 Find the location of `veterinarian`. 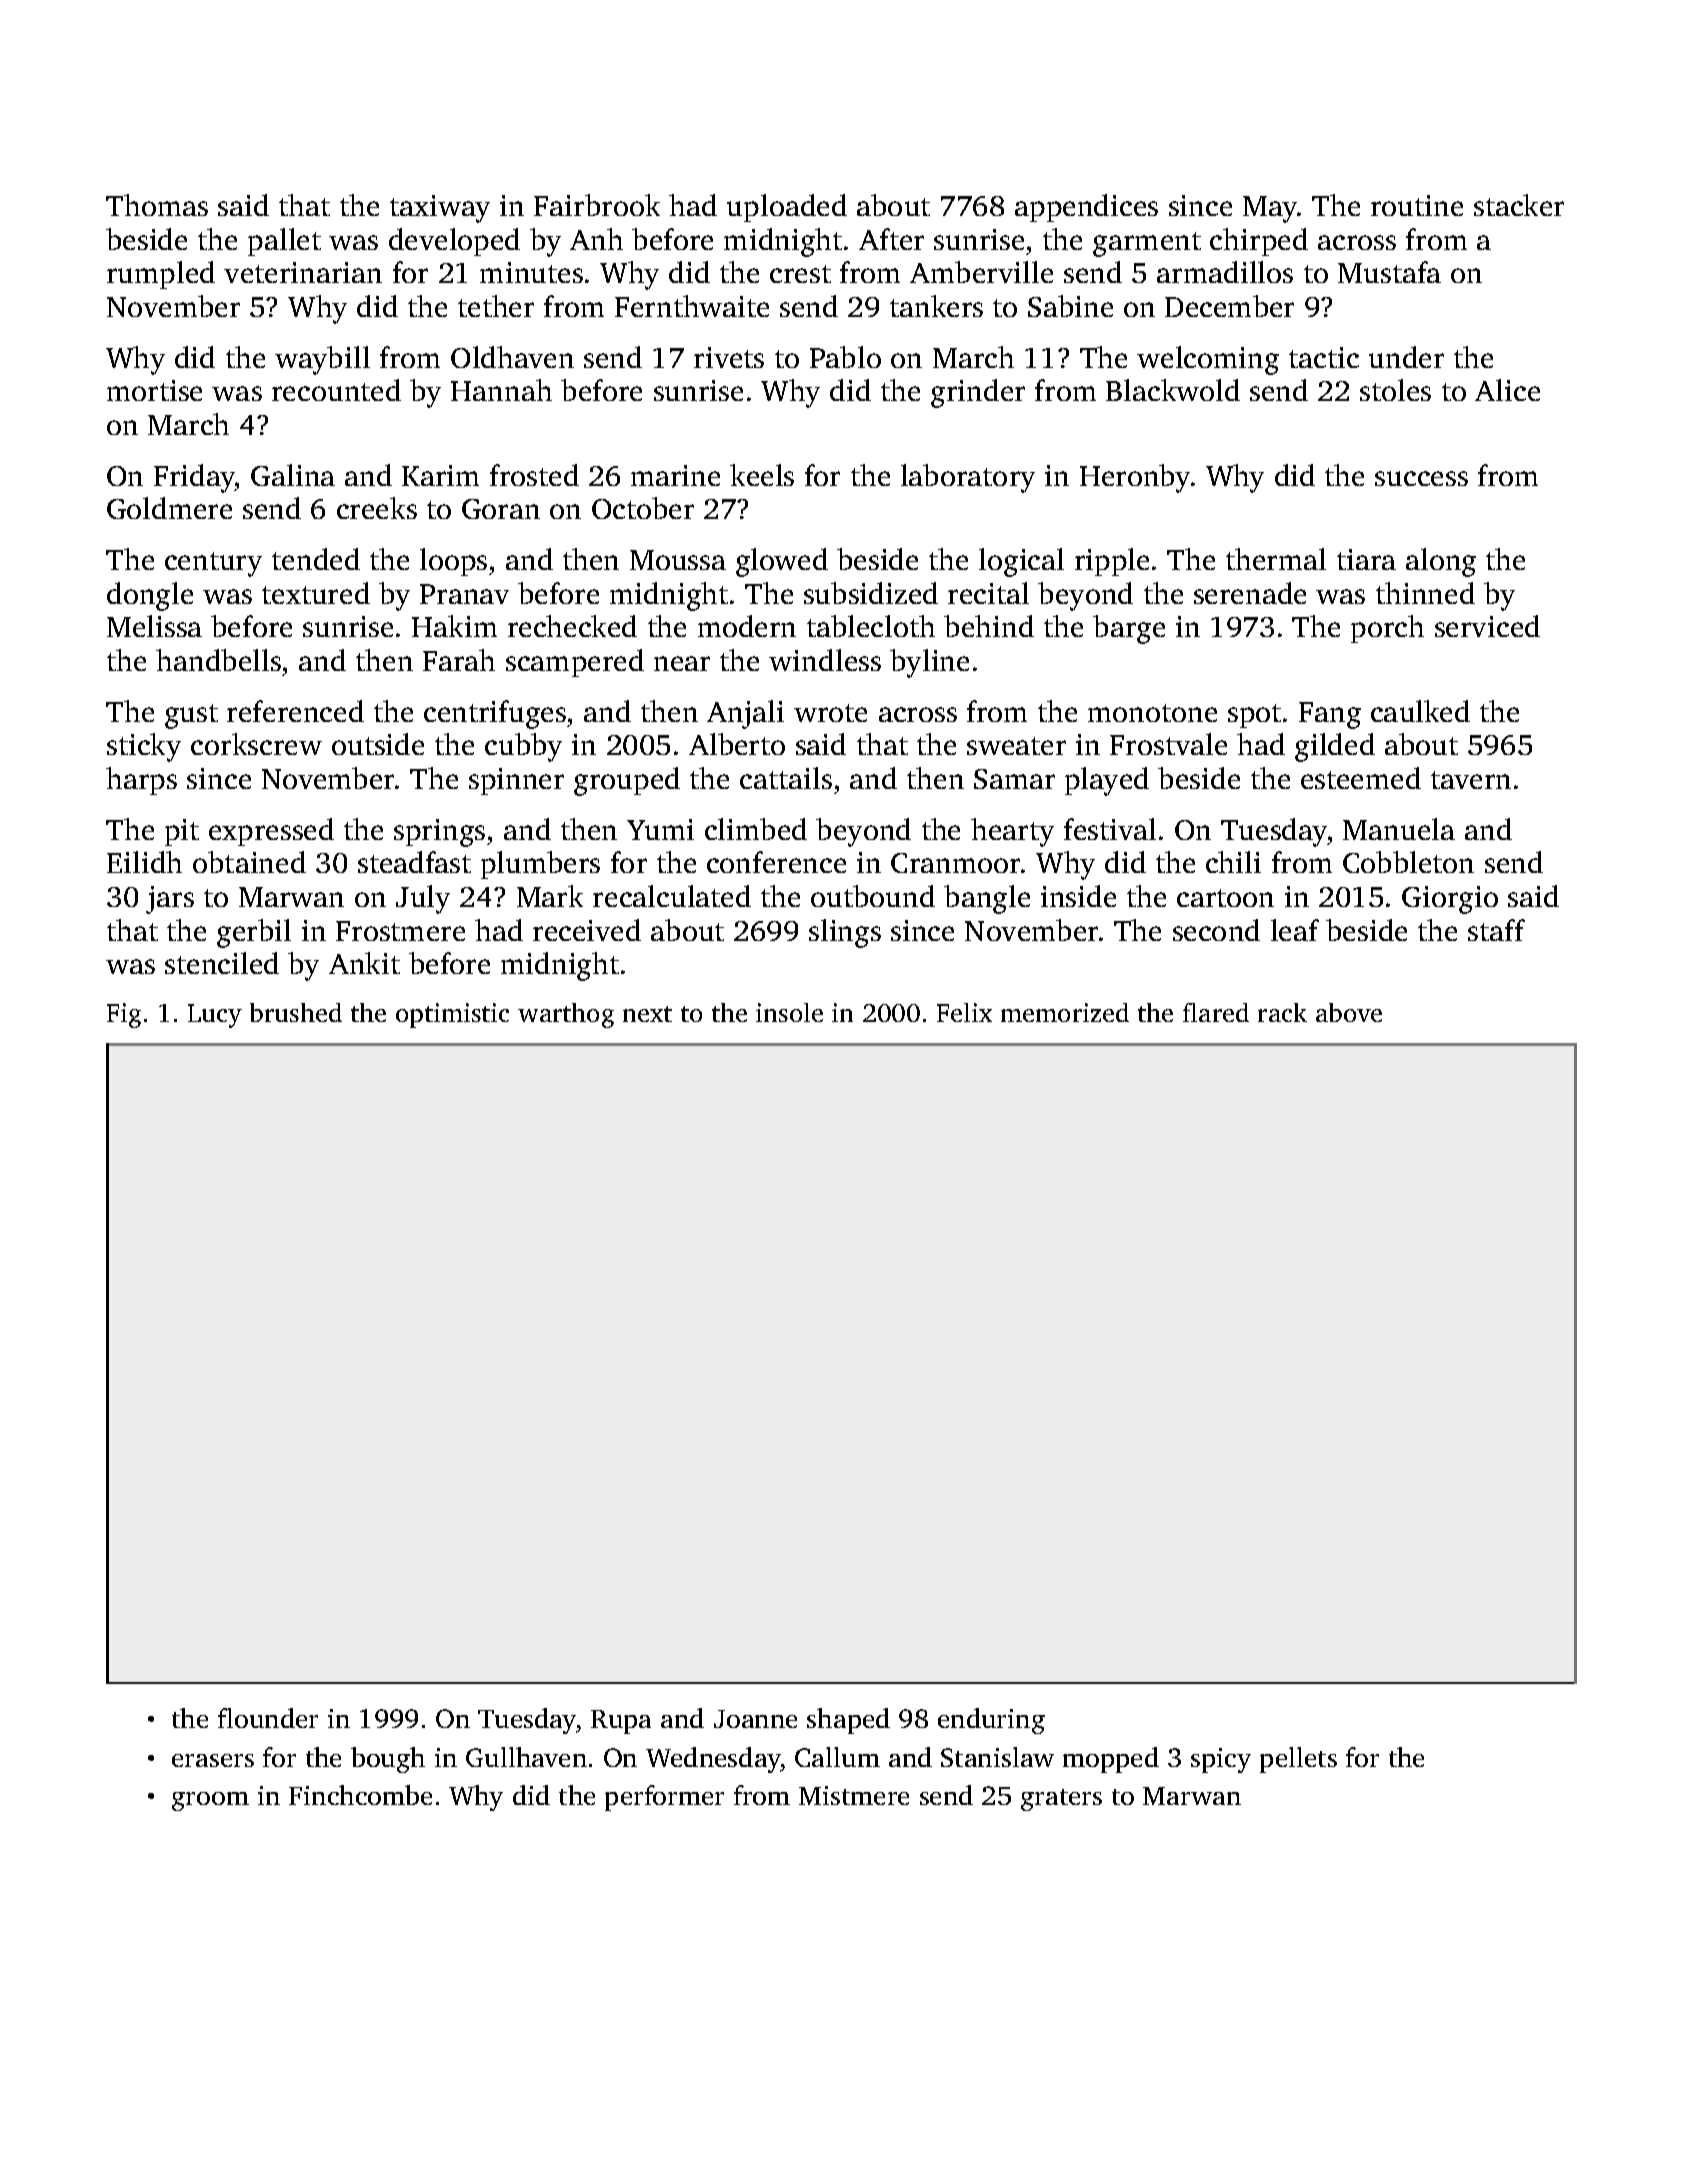

veterinarian is located at coordinates (303, 272).
